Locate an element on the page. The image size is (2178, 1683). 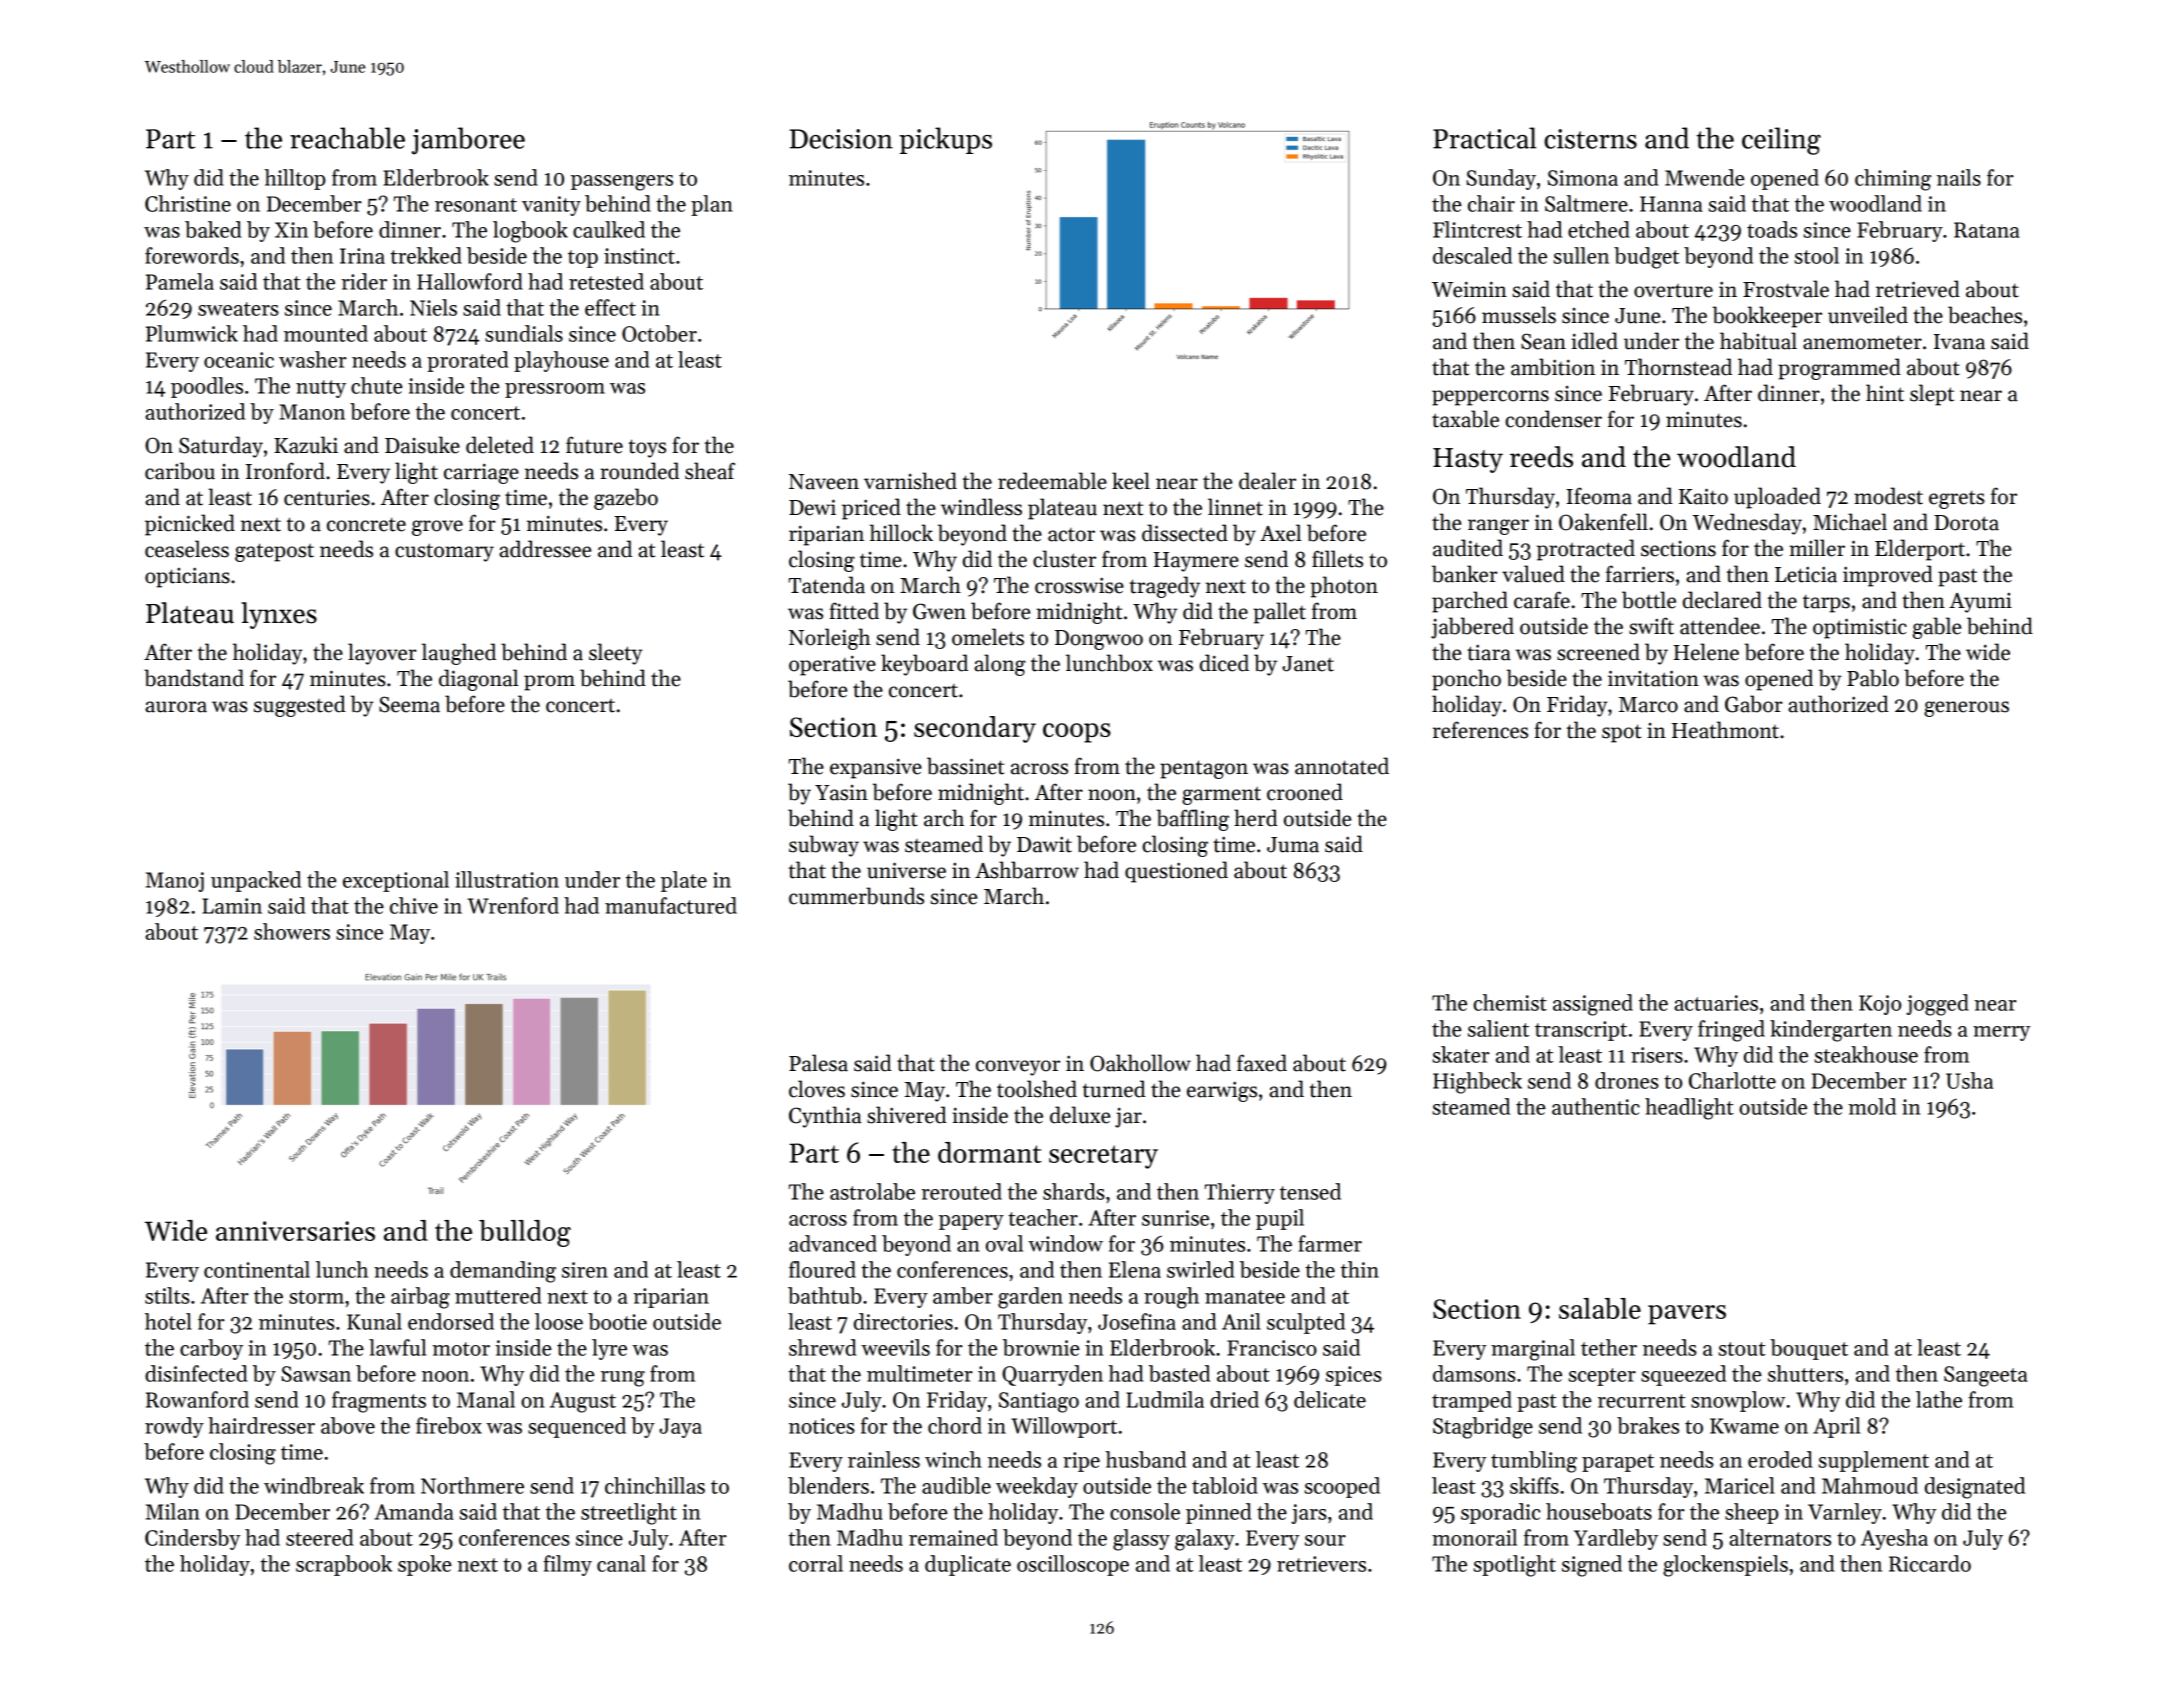
generous is located at coordinates (1966, 709).
